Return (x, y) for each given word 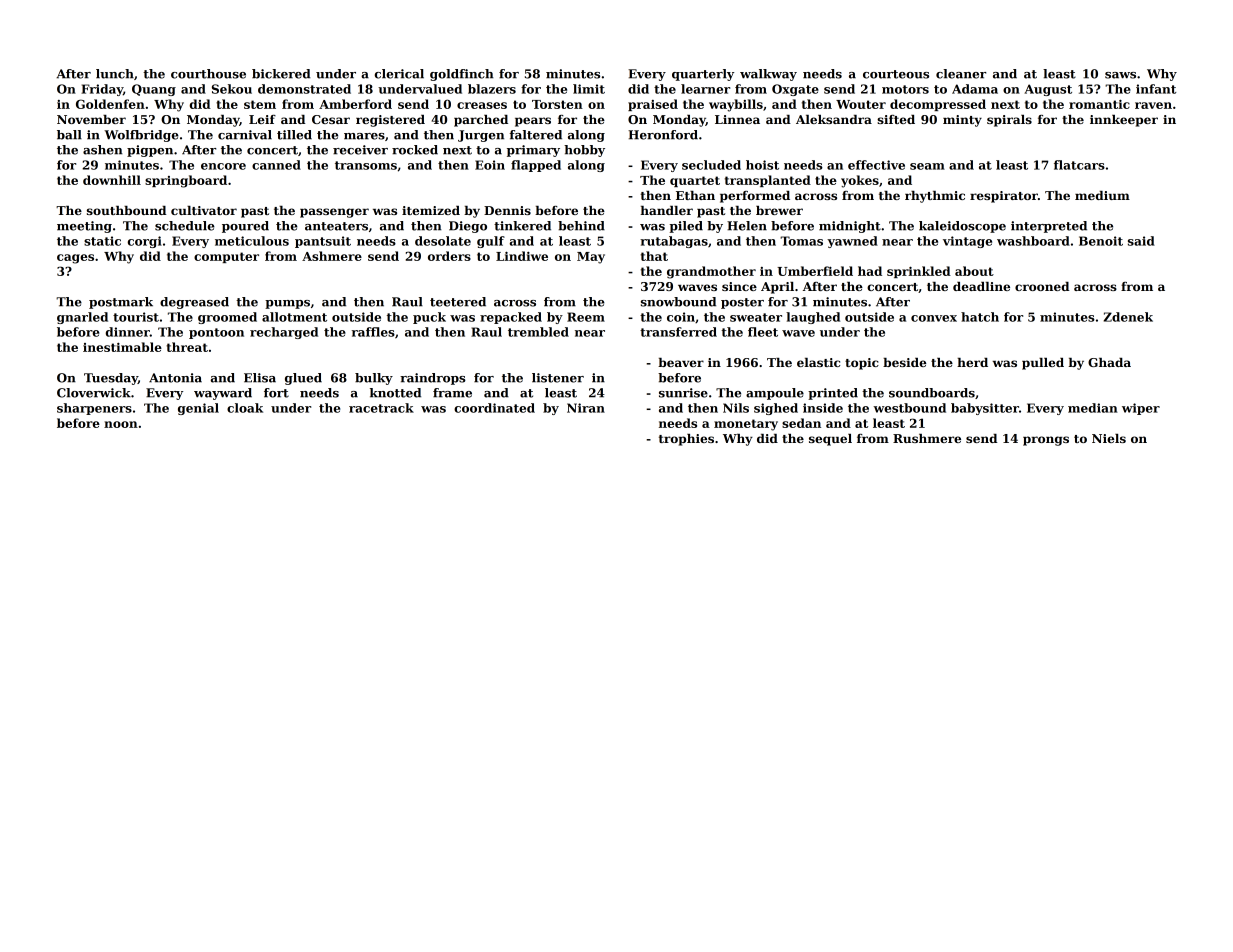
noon (121, 424)
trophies (686, 440)
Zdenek (1128, 317)
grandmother (711, 272)
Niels (1109, 438)
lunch (115, 74)
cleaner (961, 74)
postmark (121, 303)
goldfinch (462, 75)
